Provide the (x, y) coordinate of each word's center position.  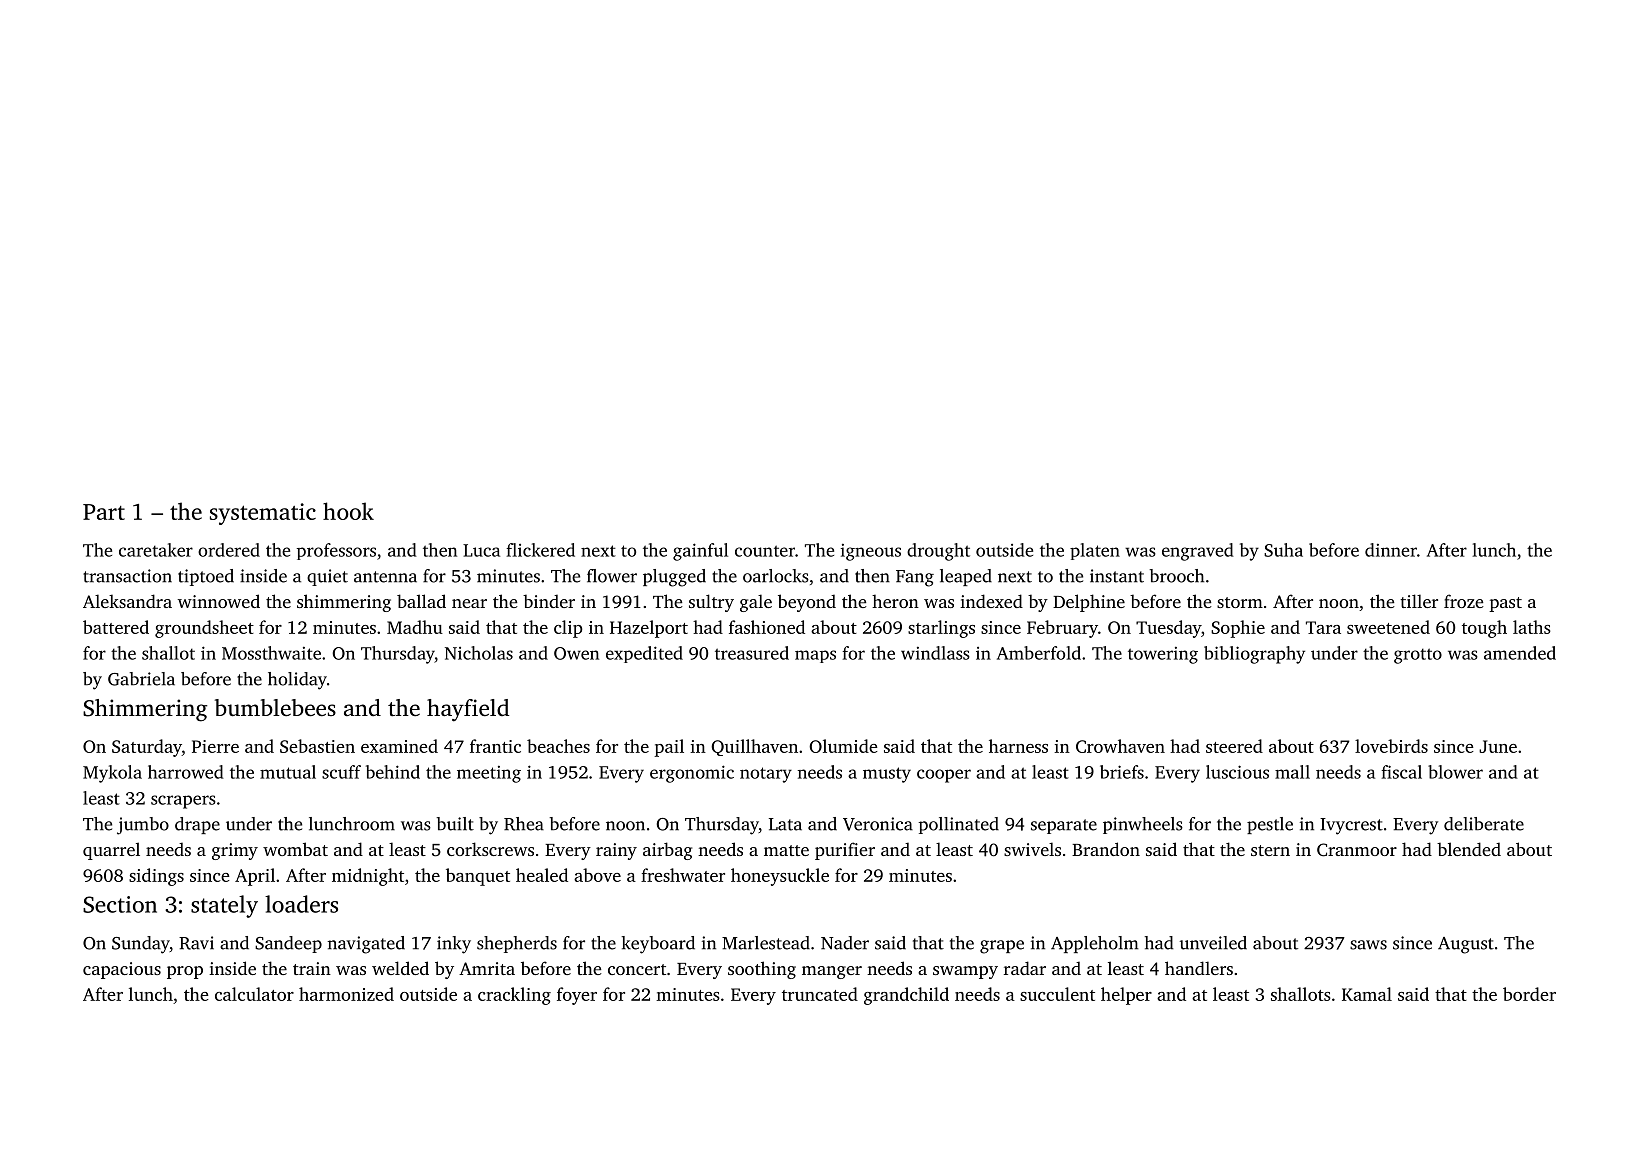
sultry (711, 603)
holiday (297, 681)
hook (348, 511)
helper (1126, 996)
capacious (122, 970)
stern (1270, 850)
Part (104, 512)
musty (887, 775)
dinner (1391, 550)
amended (1520, 653)
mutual (288, 772)
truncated (820, 994)
